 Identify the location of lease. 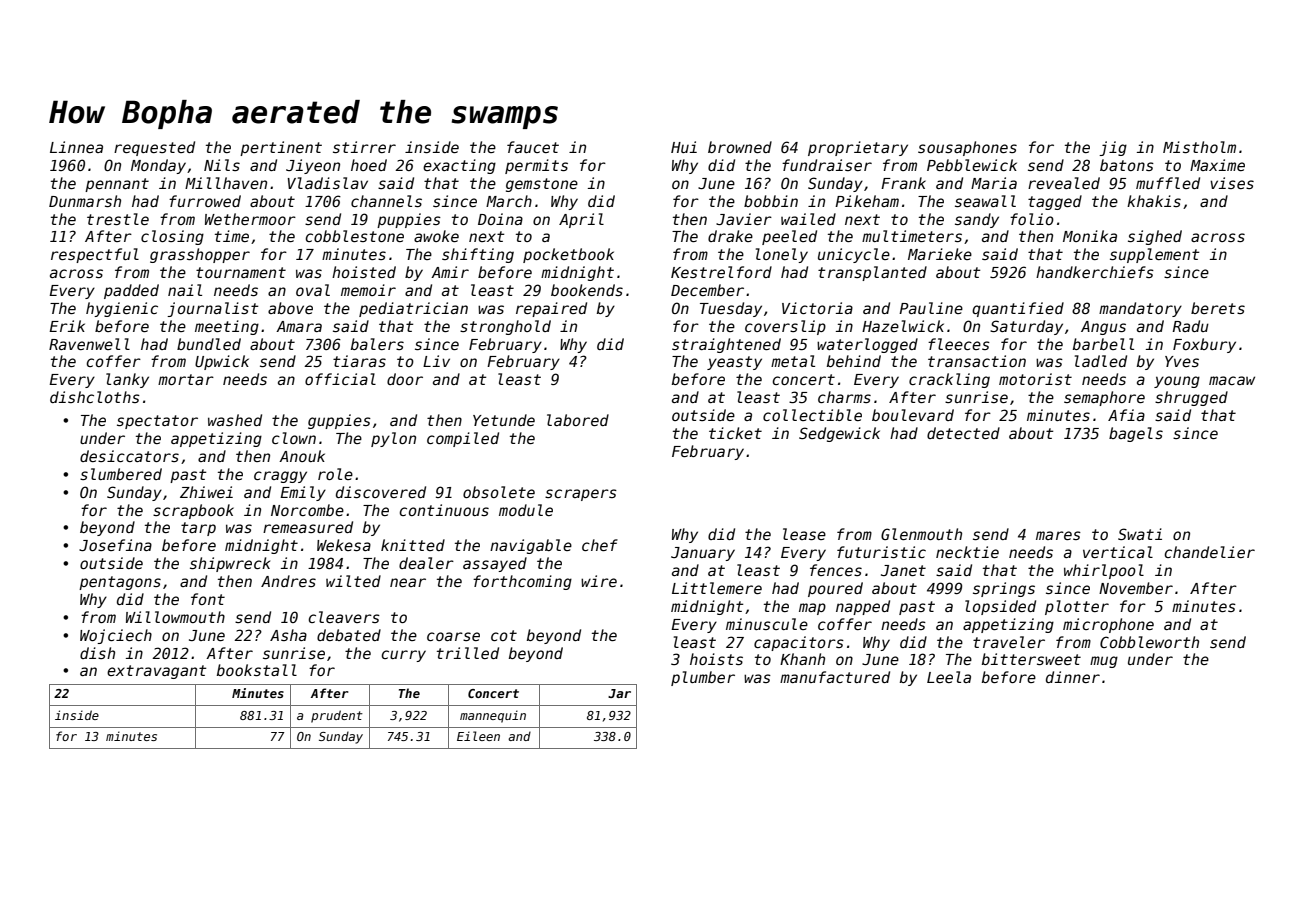
(804, 534).
